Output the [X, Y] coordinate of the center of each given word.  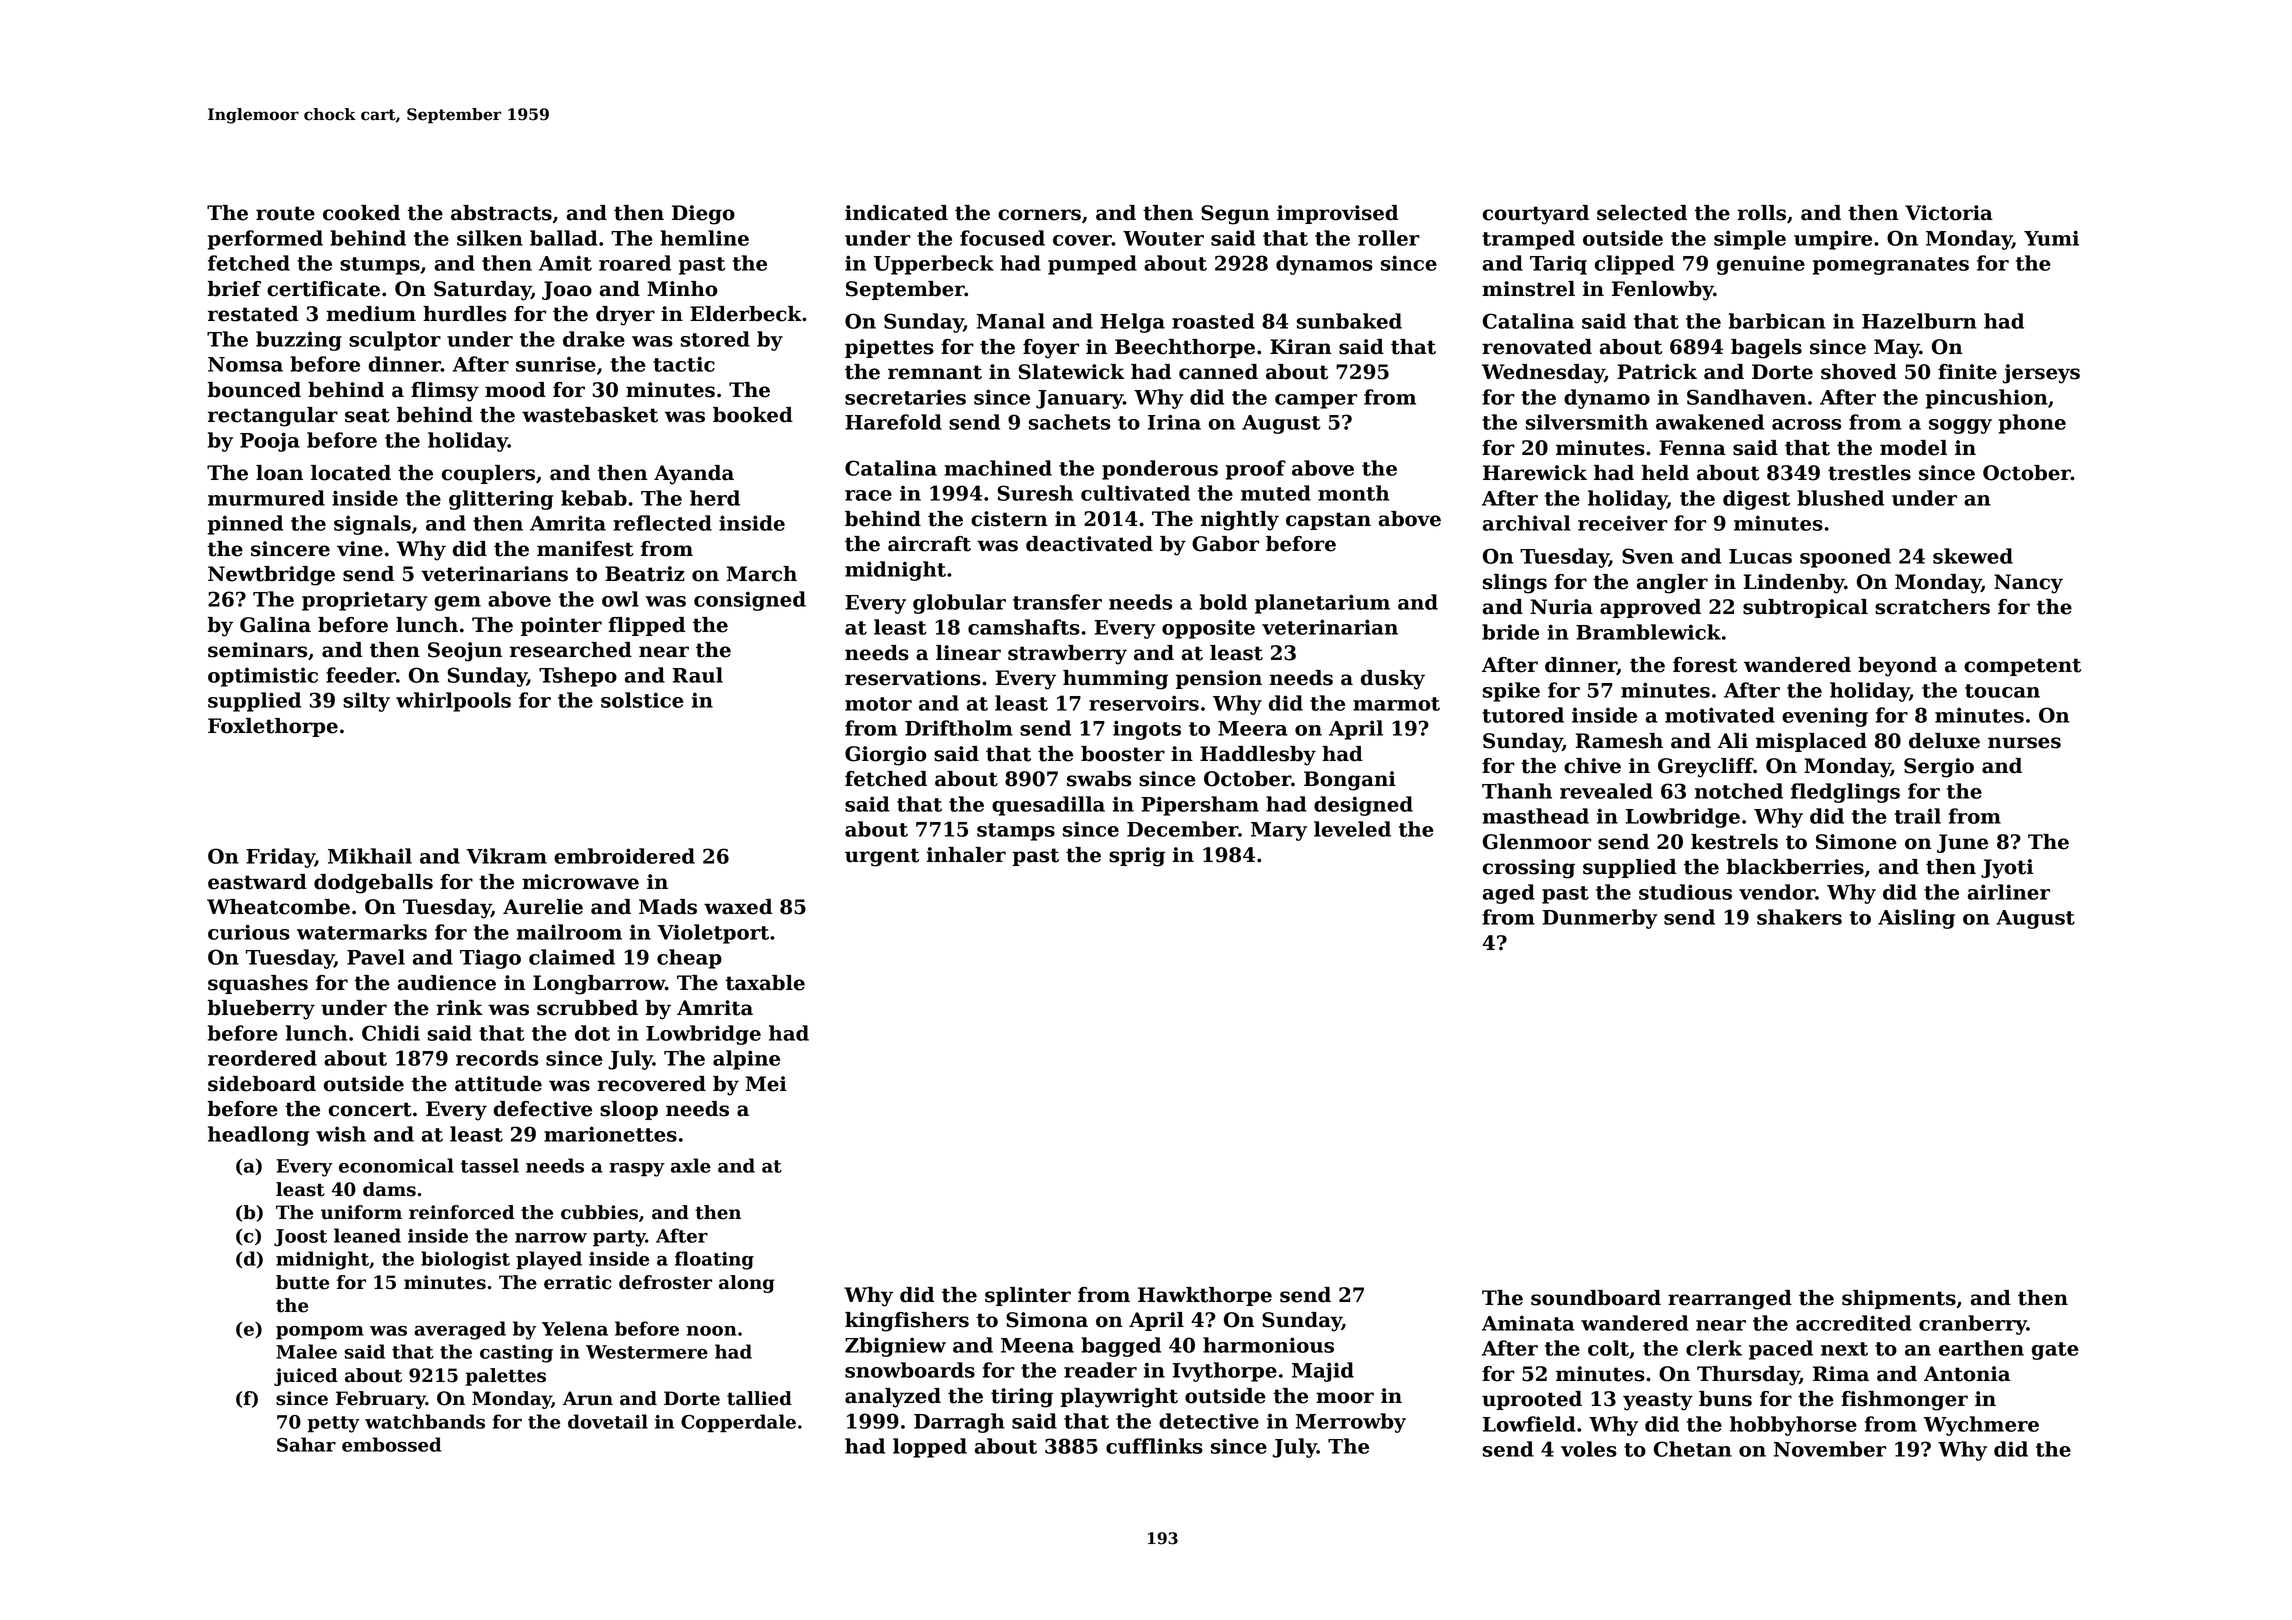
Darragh [959, 1423]
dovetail [608, 1421]
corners [1039, 215]
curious [249, 932]
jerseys [2041, 374]
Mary [1279, 831]
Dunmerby [1599, 919]
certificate [323, 289]
